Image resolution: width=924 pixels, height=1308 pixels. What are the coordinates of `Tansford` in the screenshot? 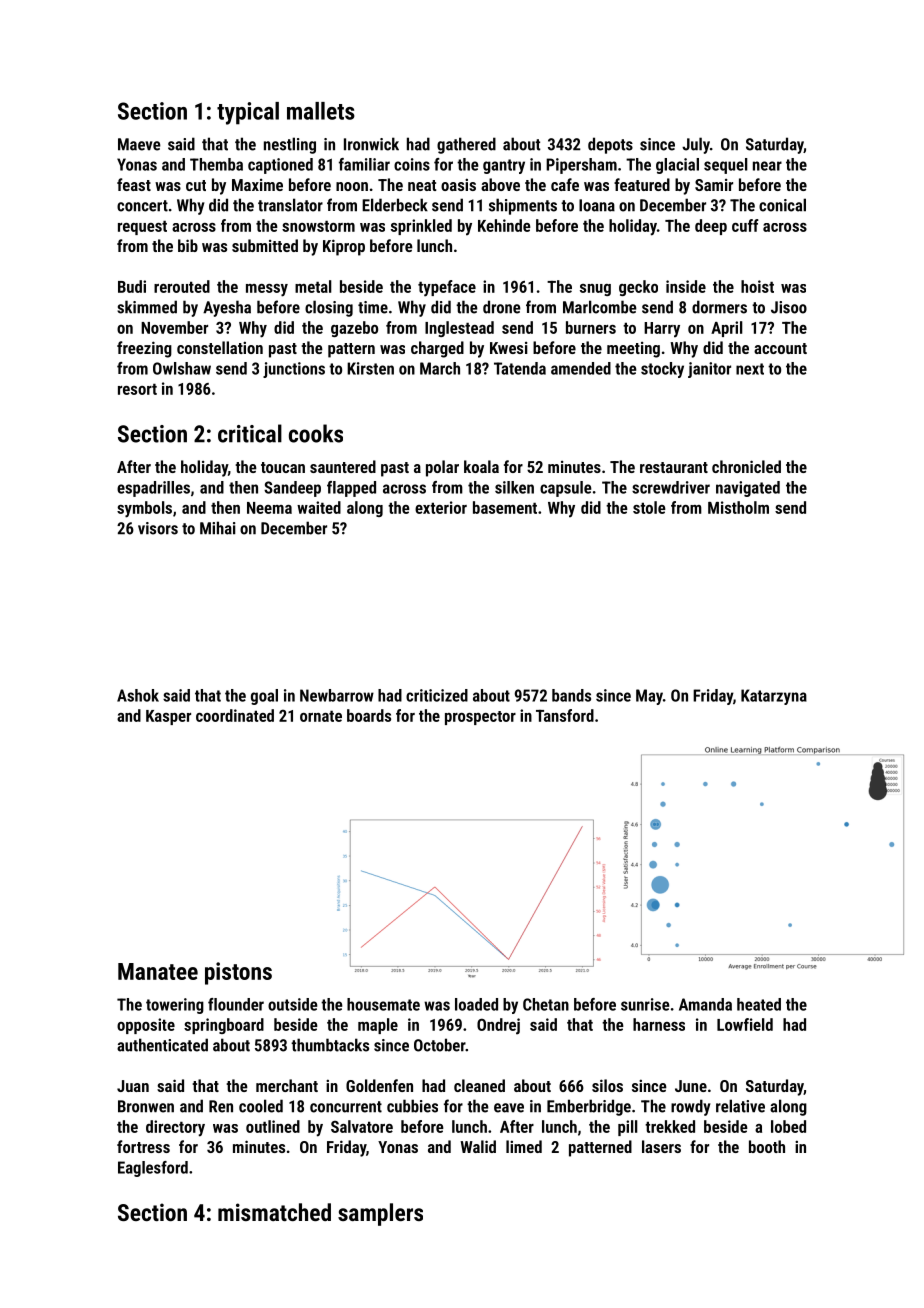 It's located at (565, 715).
